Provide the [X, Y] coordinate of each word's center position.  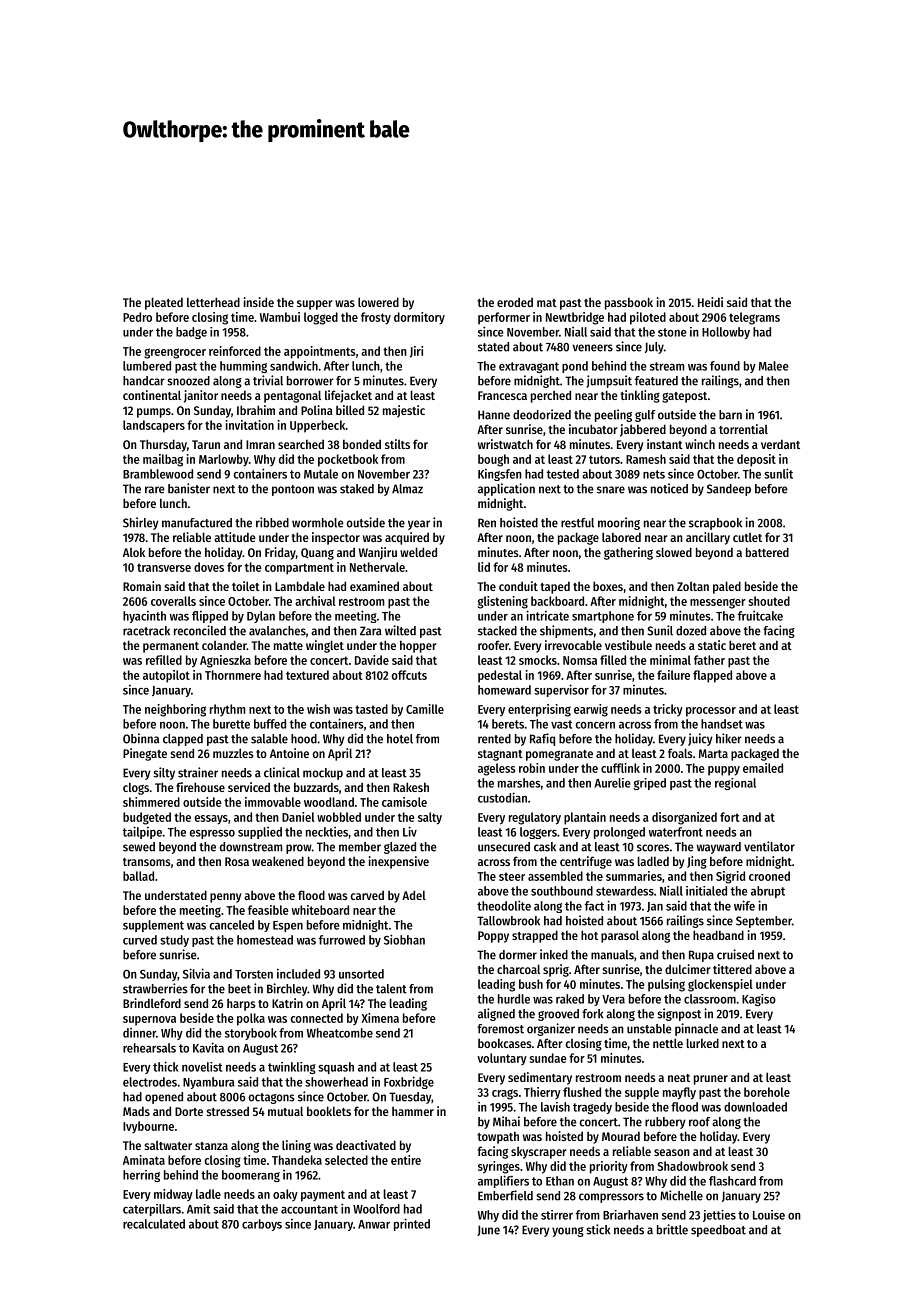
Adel [414, 895]
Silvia [196, 973]
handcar [144, 381]
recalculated [154, 1224]
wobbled [339, 817]
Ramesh [646, 459]
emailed [763, 768]
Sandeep [729, 490]
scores [653, 848]
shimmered [151, 802]
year [419, 525]
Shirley [141, 523]
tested [563, 474]
